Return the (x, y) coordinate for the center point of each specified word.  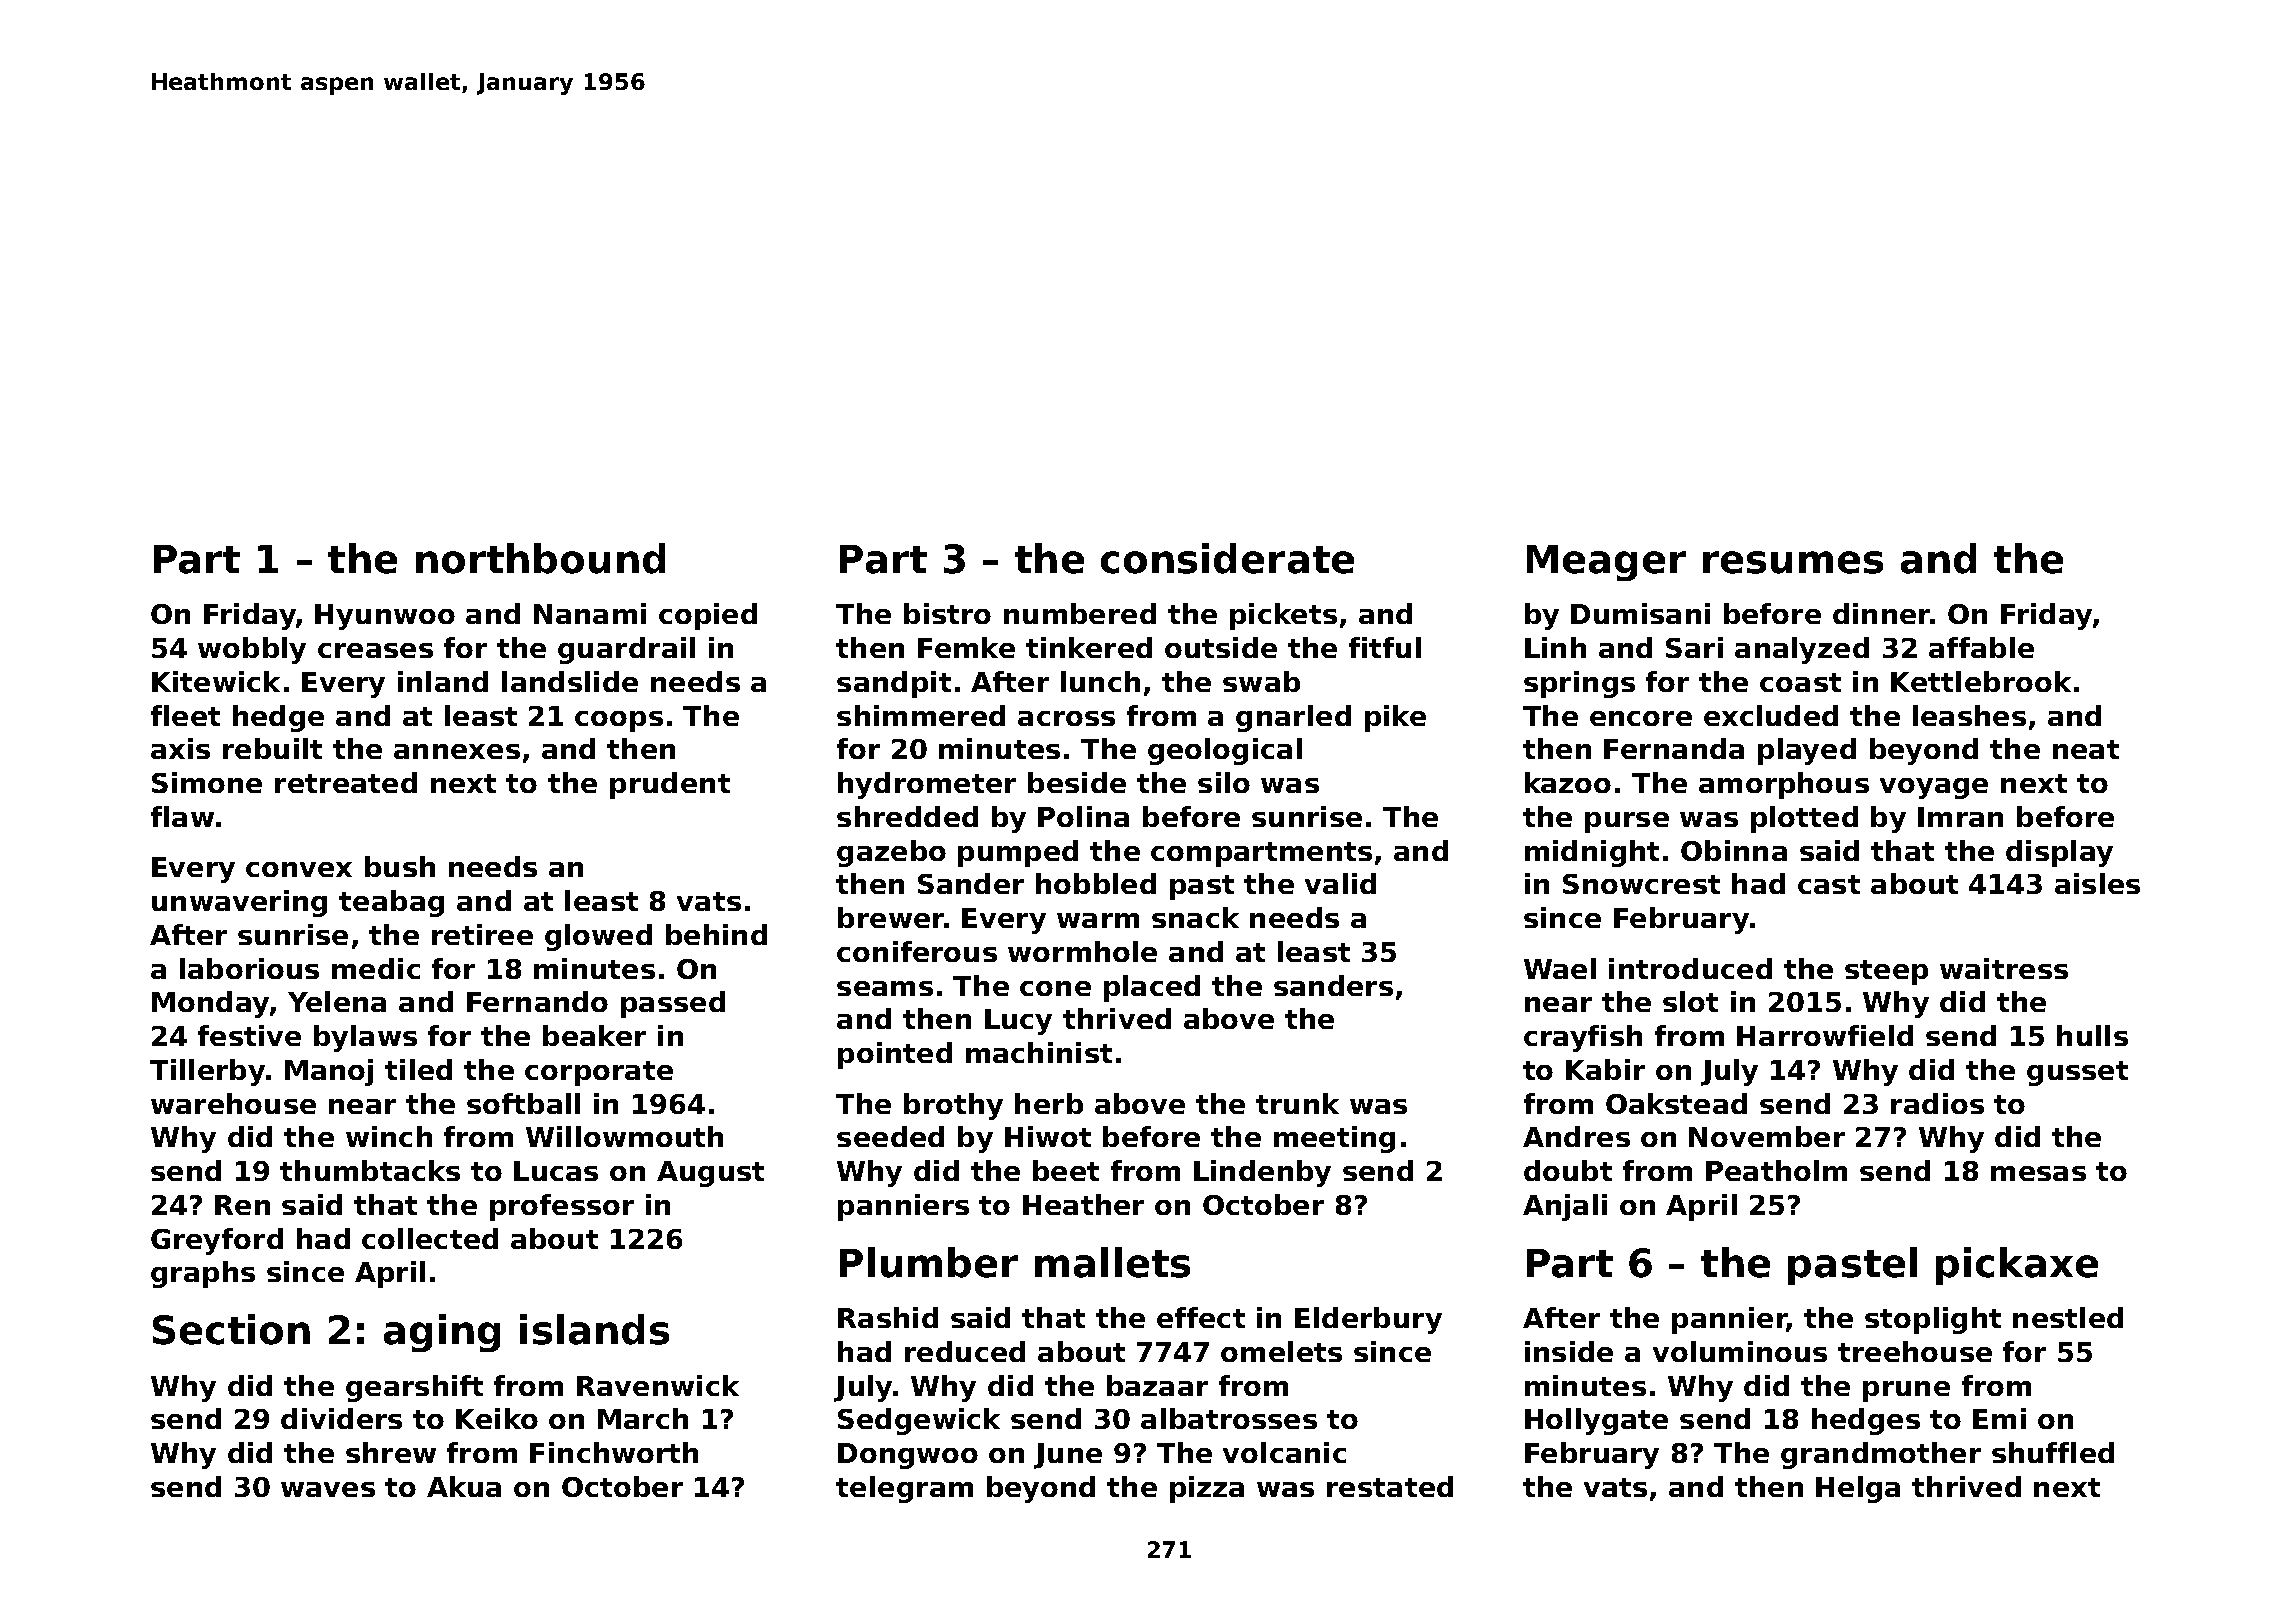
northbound (540, 558)
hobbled (1096, 883)
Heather (1083, 1204)
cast (1829, 884)
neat (2086, 749)
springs (1579, 684)
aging (442, 1333)
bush (400, 866)
